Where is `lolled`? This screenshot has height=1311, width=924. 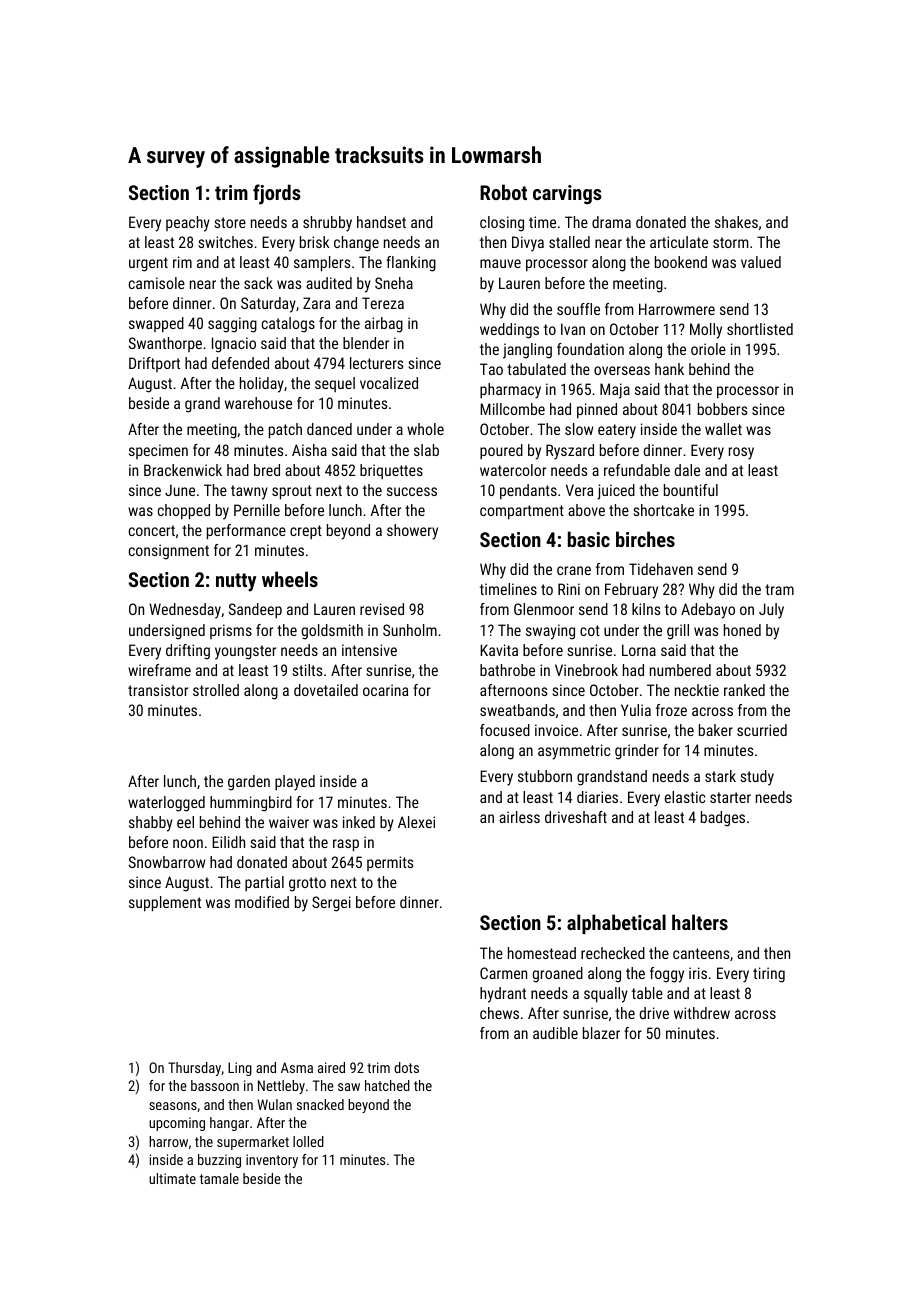 lolled is located at coordinates (308, 1141).
